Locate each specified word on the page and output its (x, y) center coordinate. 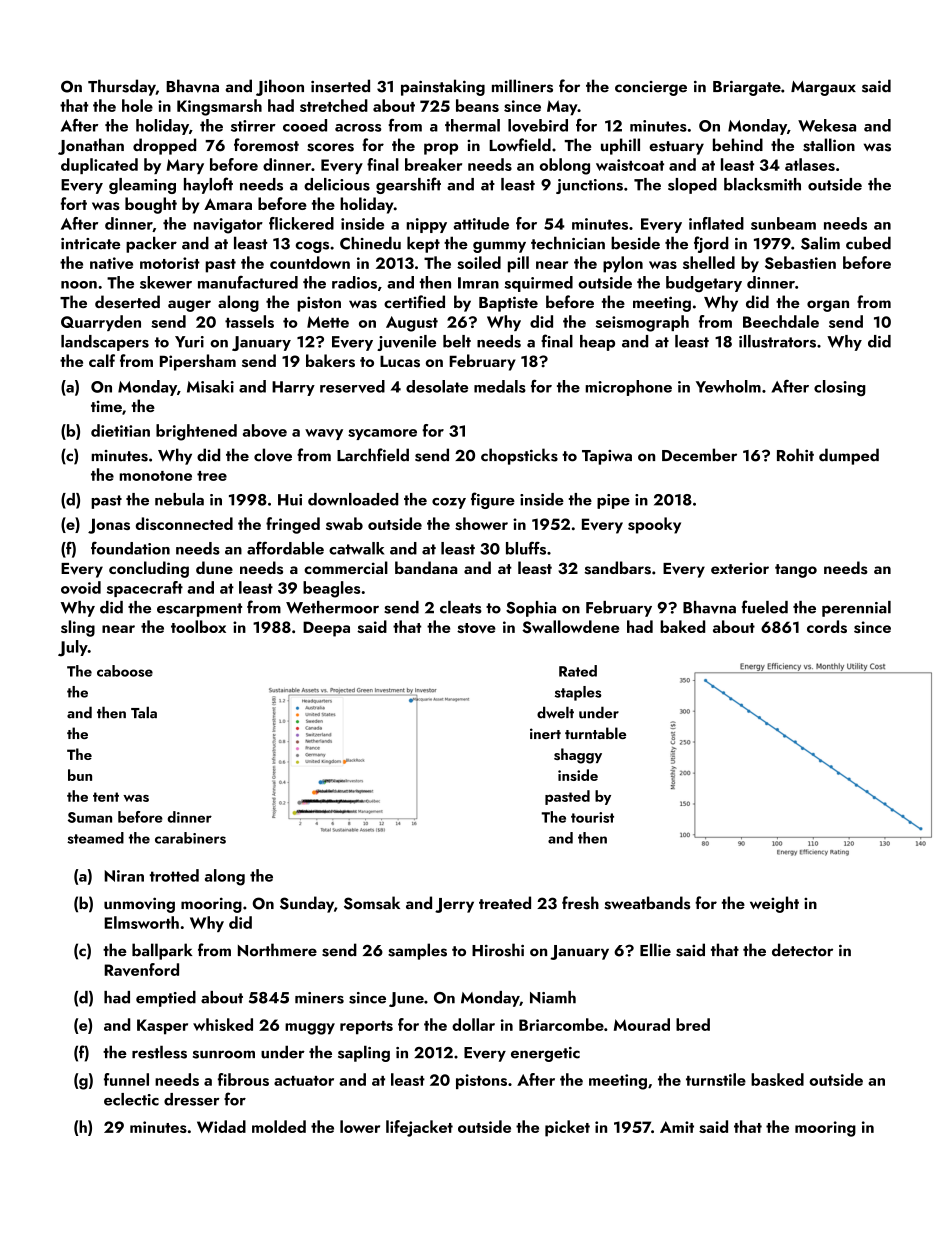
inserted (340, 86)
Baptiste (508, 304)
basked (777, 1079)
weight (774, 904)
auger (189, 306)
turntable (595, 733)
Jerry (454, 905)
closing (840, 388)
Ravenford (141, 969)
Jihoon (280, 87)
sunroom (224, 1054)
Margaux (823, 88)
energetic (545, 1054)
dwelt (555, 712)
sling (78, 628)
